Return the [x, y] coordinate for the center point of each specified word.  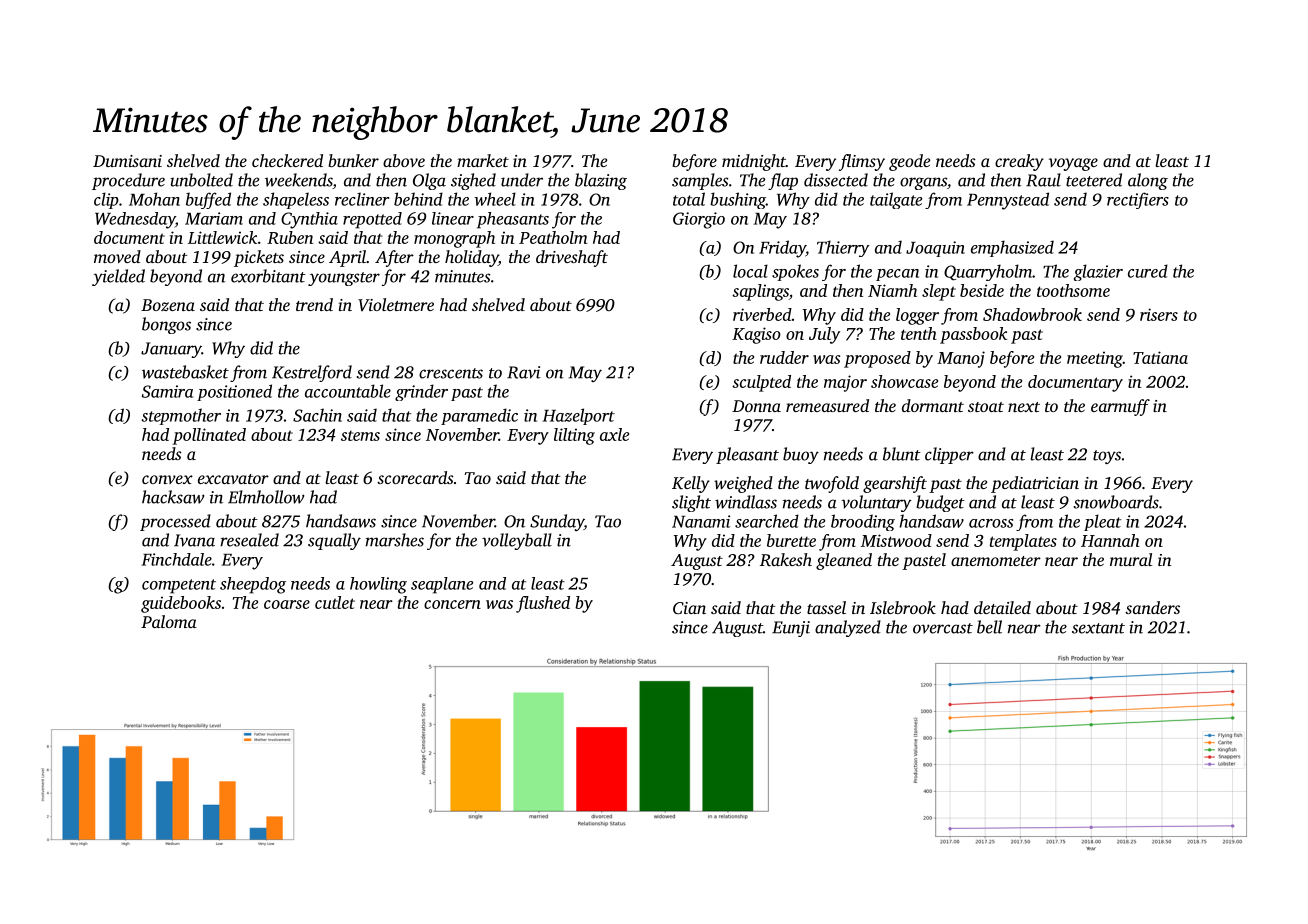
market [483, 160]
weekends [298, 180]
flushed [543, 604]
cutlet [335, 602]
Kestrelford [312, 373]
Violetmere [396, 304]
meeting [1095, 359]
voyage [1073, 164]
